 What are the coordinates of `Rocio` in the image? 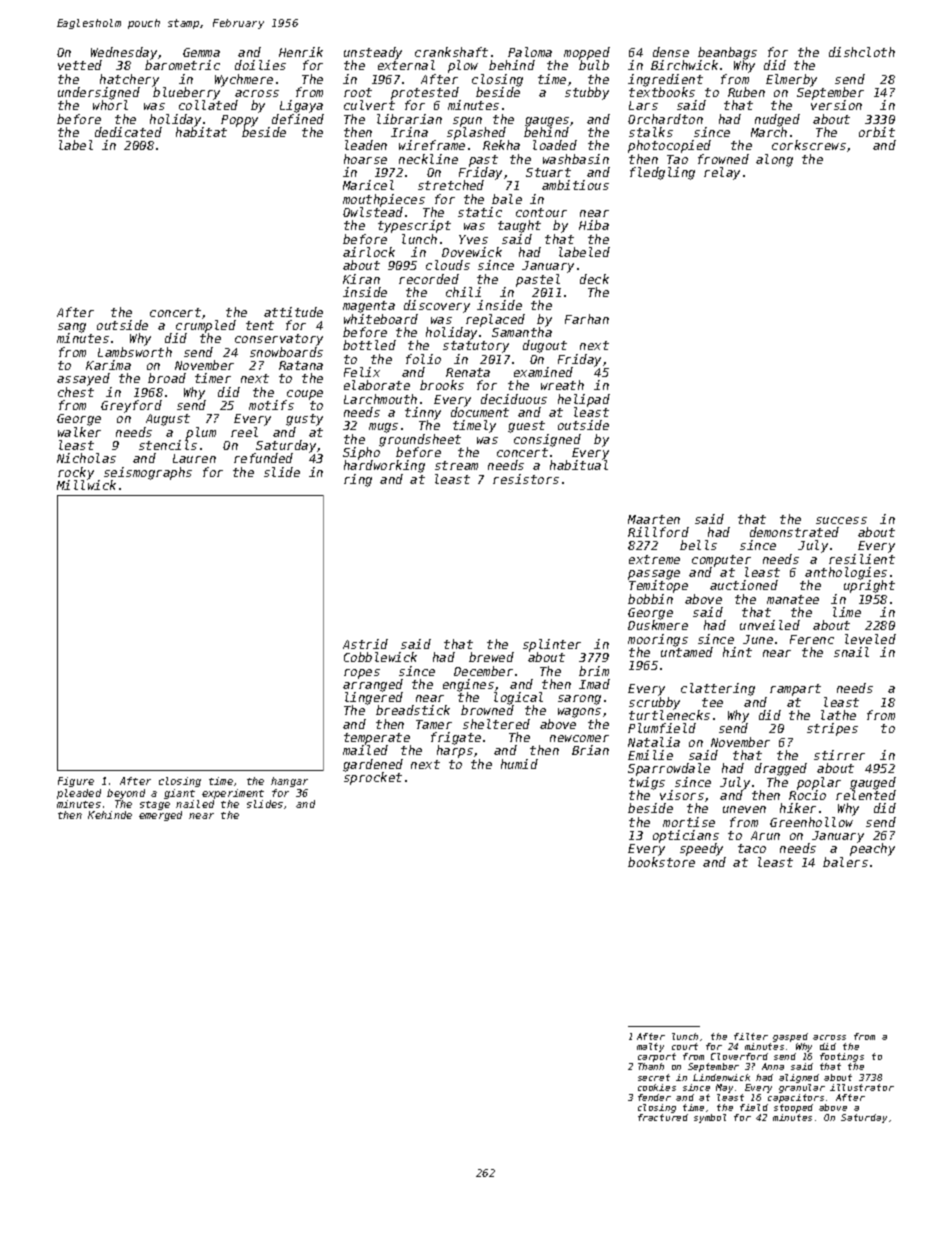 It's located at (807, 795).
